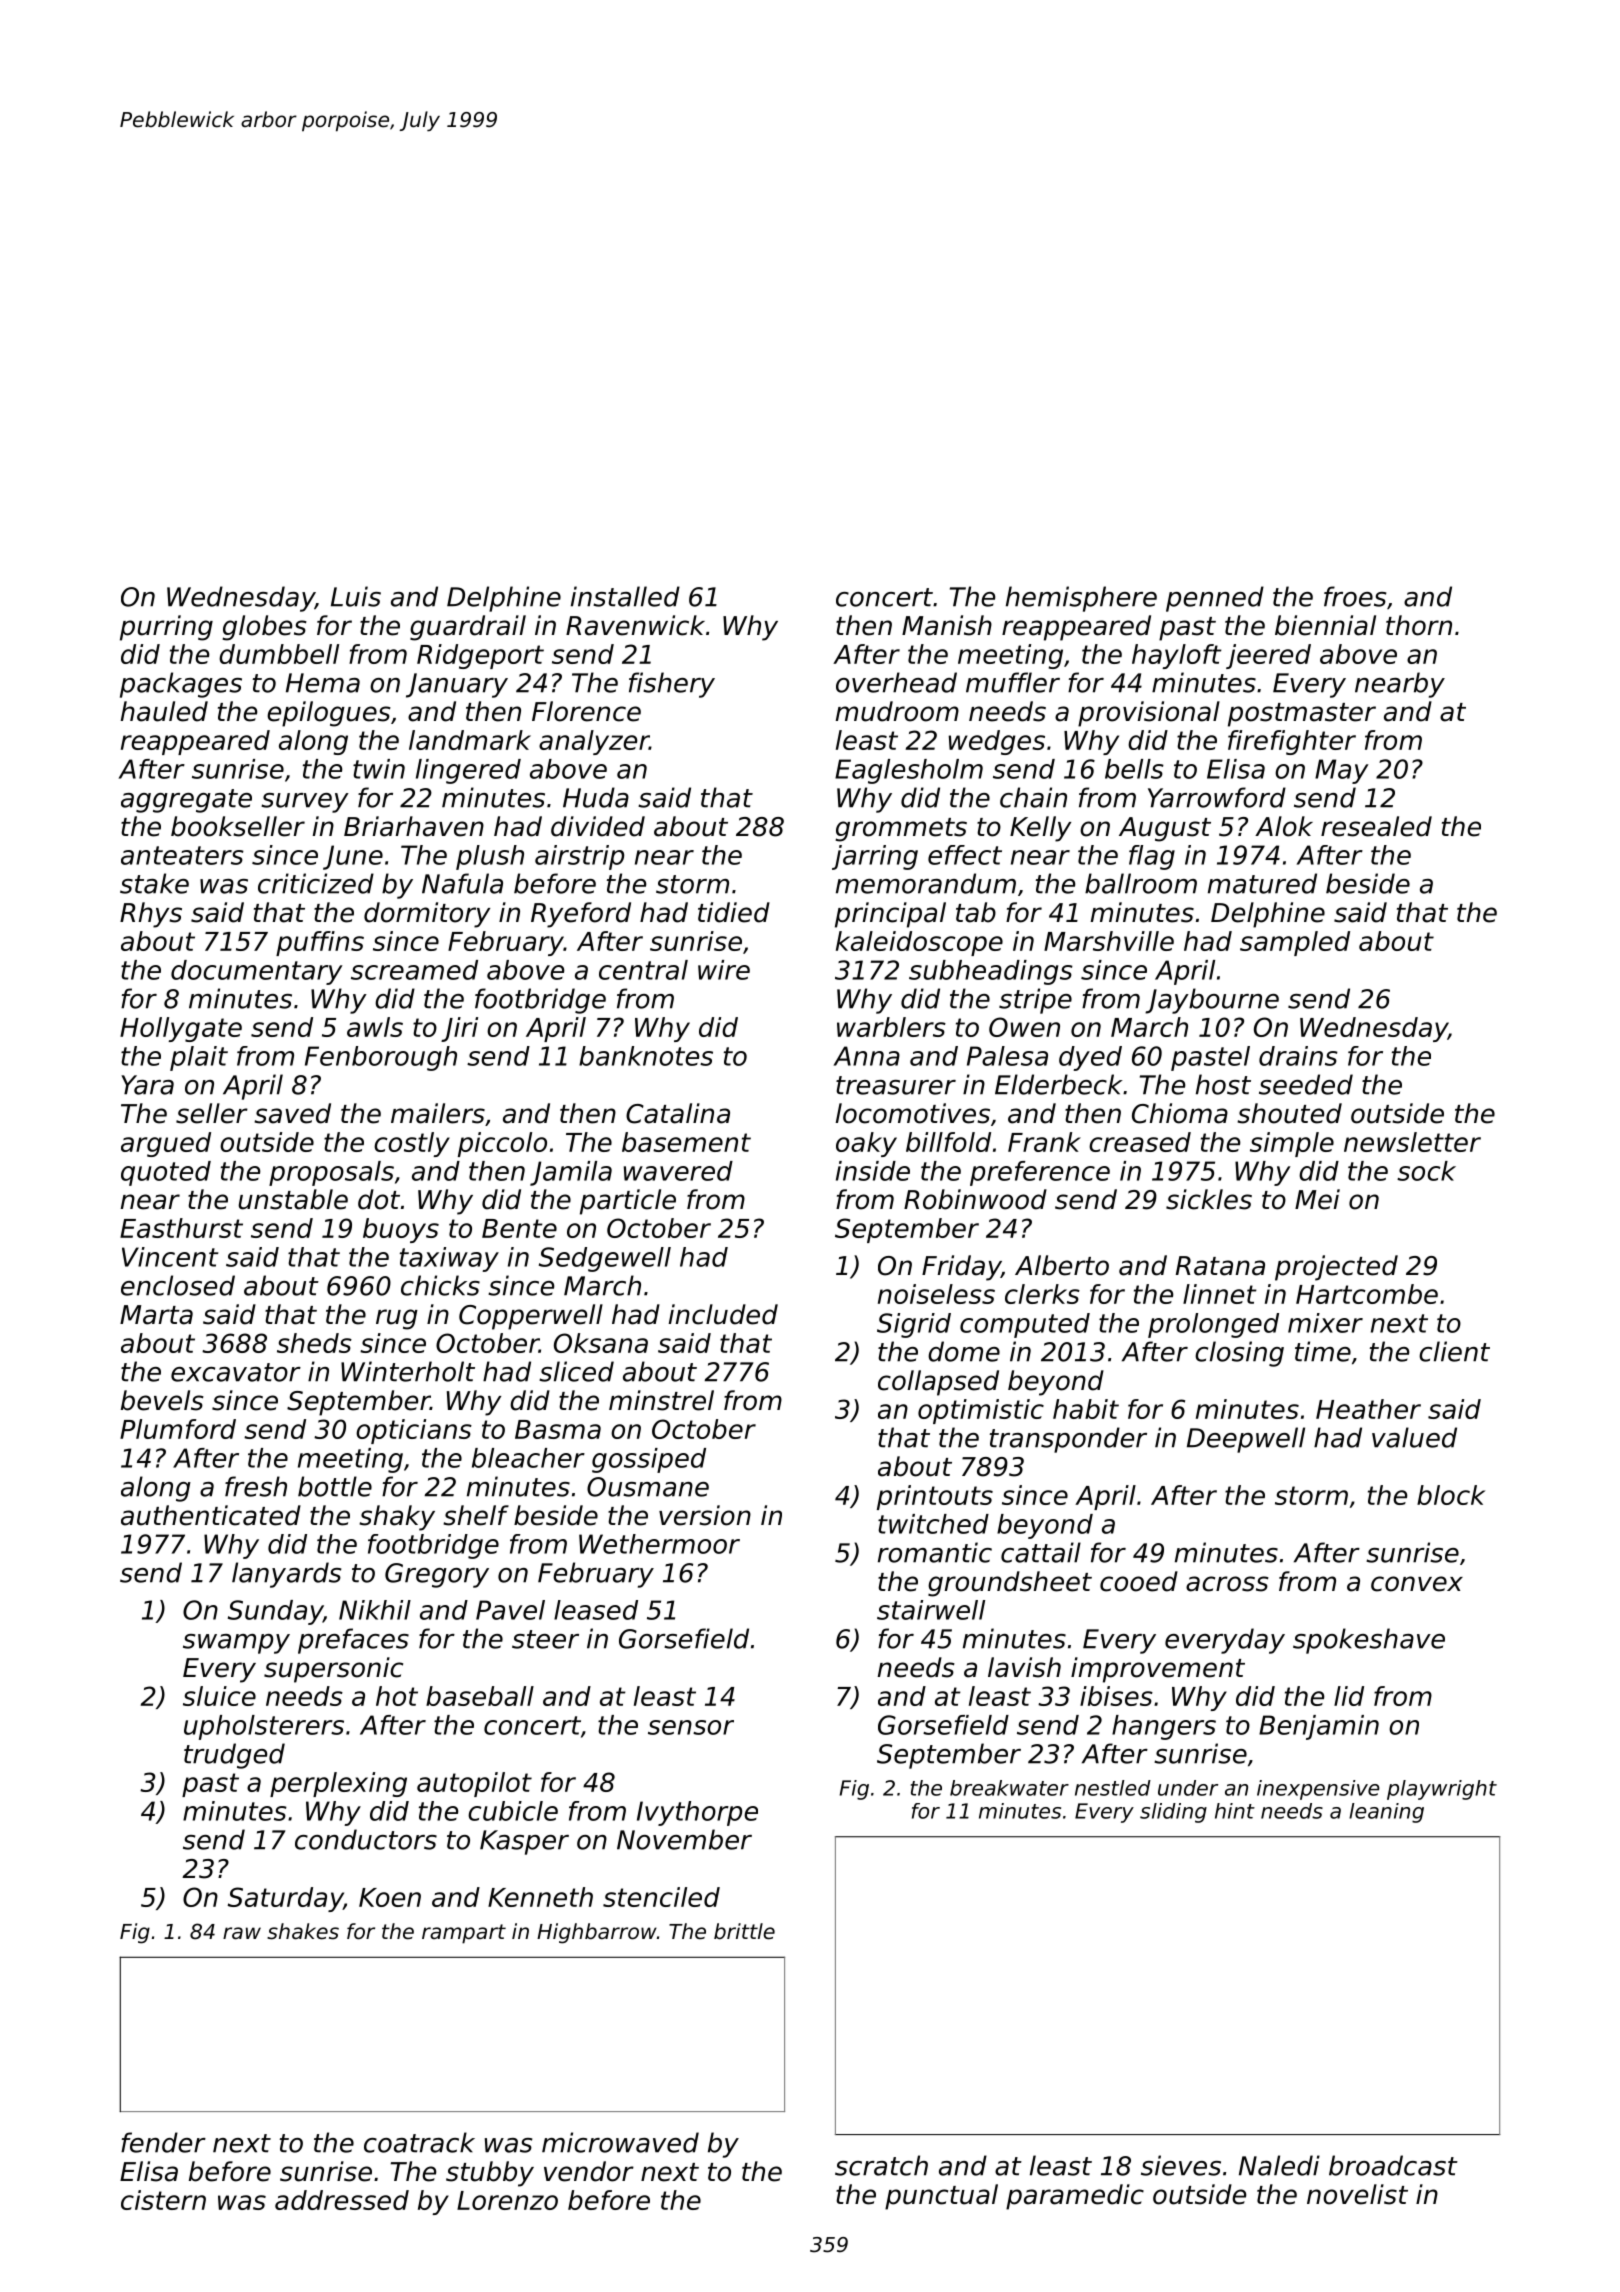 The width and height of the screenshot is (1620, 2292). I want to click on oaky, so click(866, 1144).
